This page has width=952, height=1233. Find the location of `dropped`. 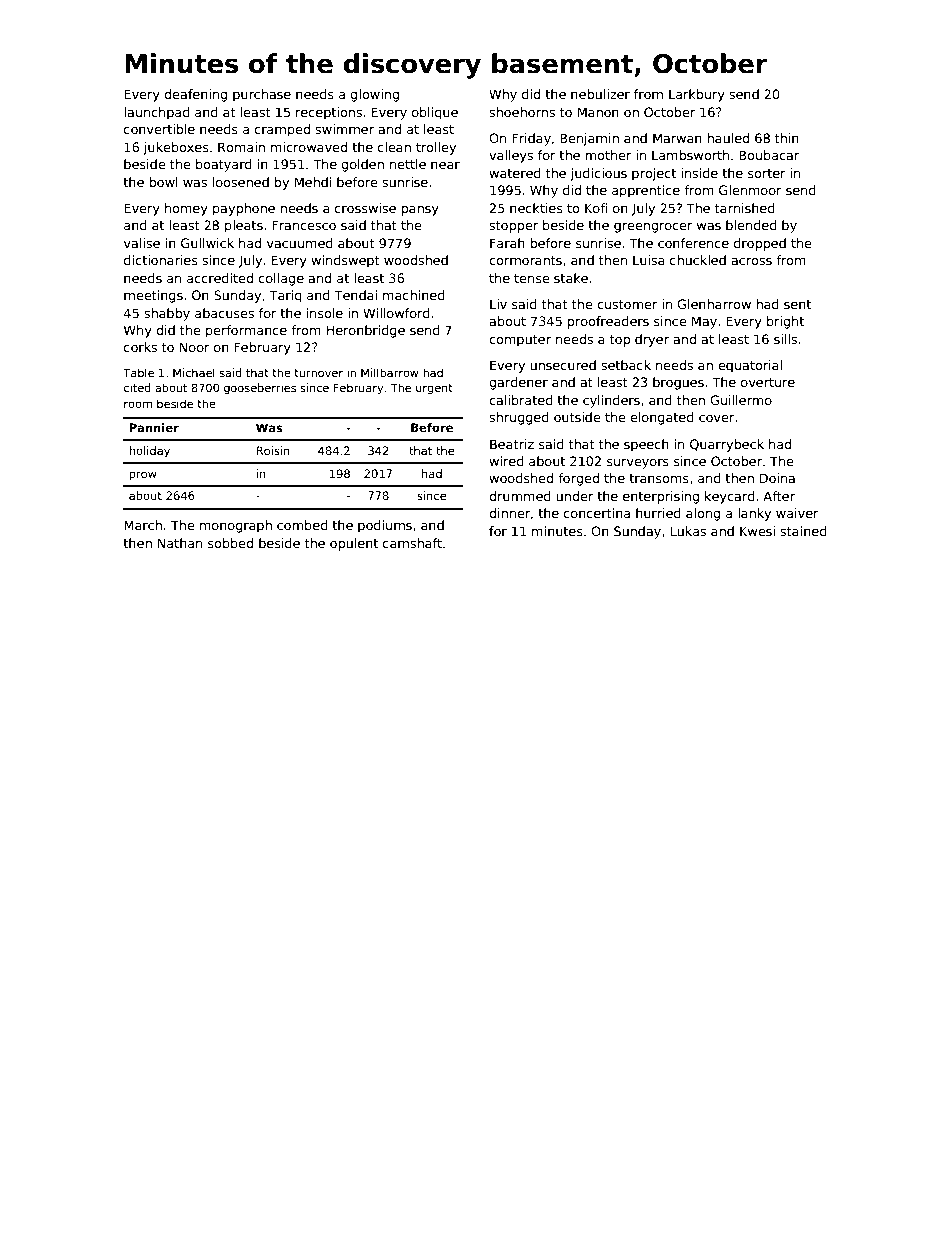

dropped is located at coordinates (760, 244).
